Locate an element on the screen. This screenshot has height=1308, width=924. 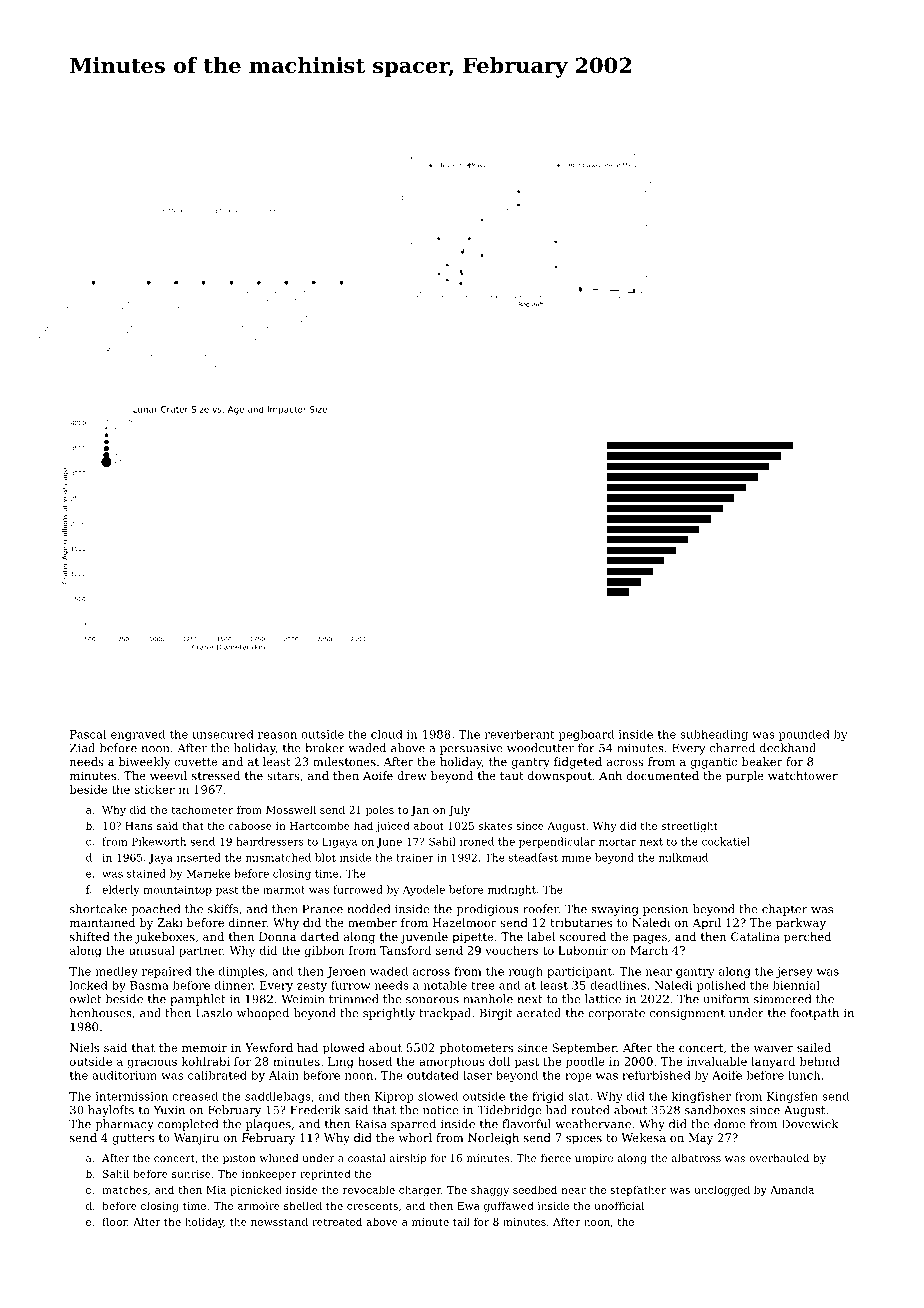
matches is located at coordinates (124, 1189).
